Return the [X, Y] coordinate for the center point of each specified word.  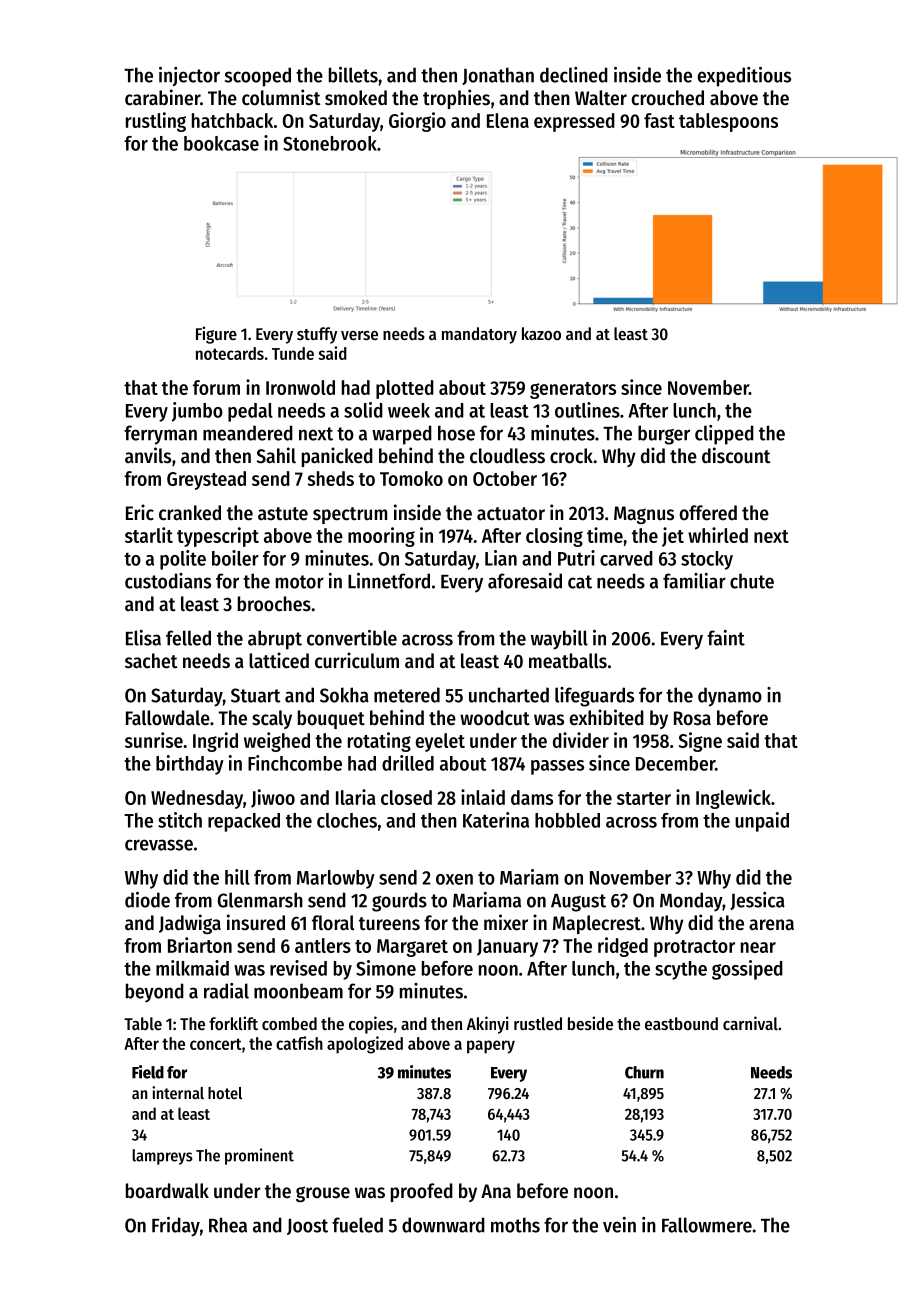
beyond [155, 993]
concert [216, 1044]
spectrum [350, 515]
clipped [724, 435]
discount [736, 455]
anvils [148, 455]
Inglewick [733, 799]
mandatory [479, 335]
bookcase [221, 143]
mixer [506, 922]
